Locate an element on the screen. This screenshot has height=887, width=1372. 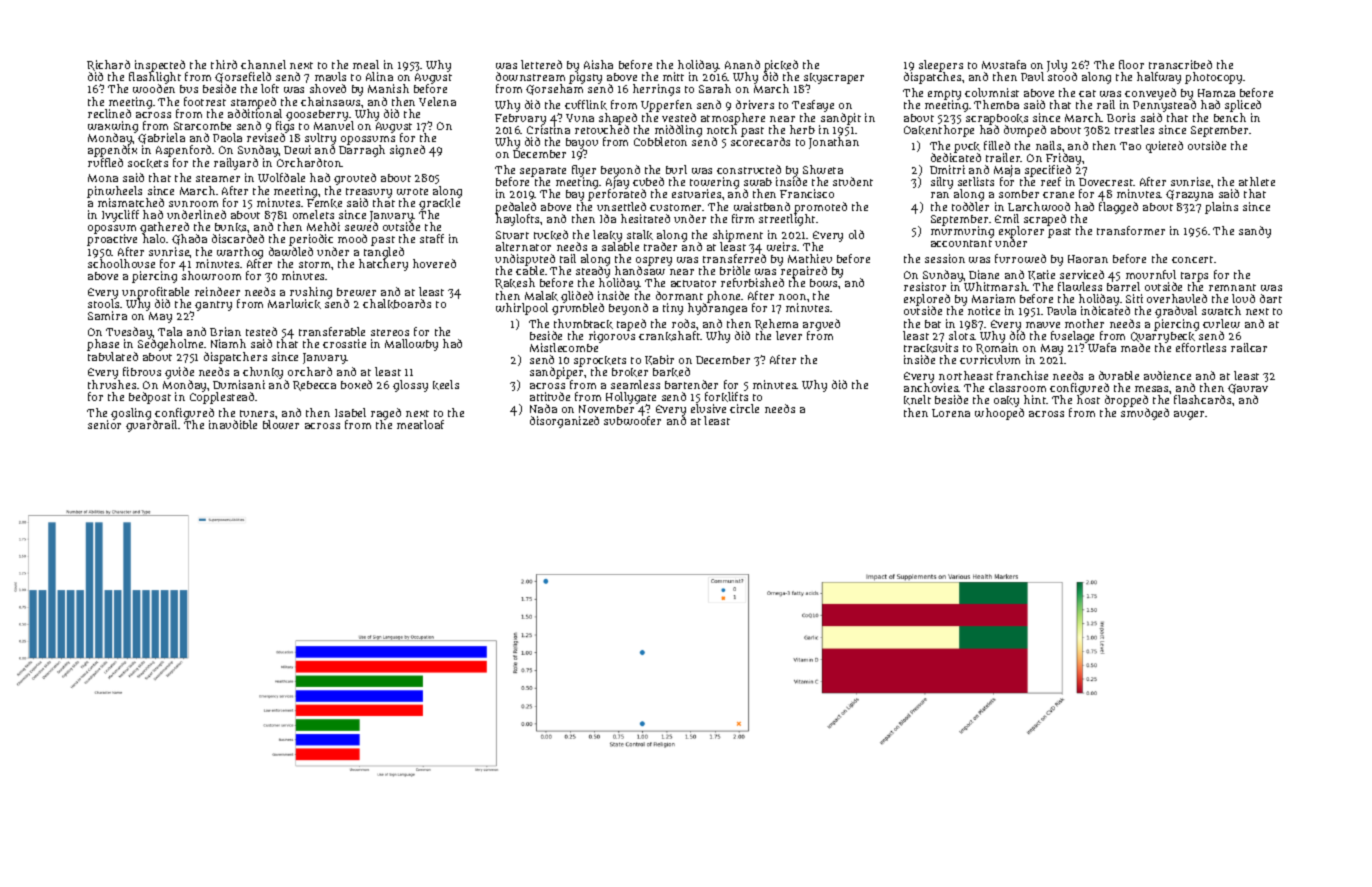
schoolhouse is located at coordinates (121, 263).
